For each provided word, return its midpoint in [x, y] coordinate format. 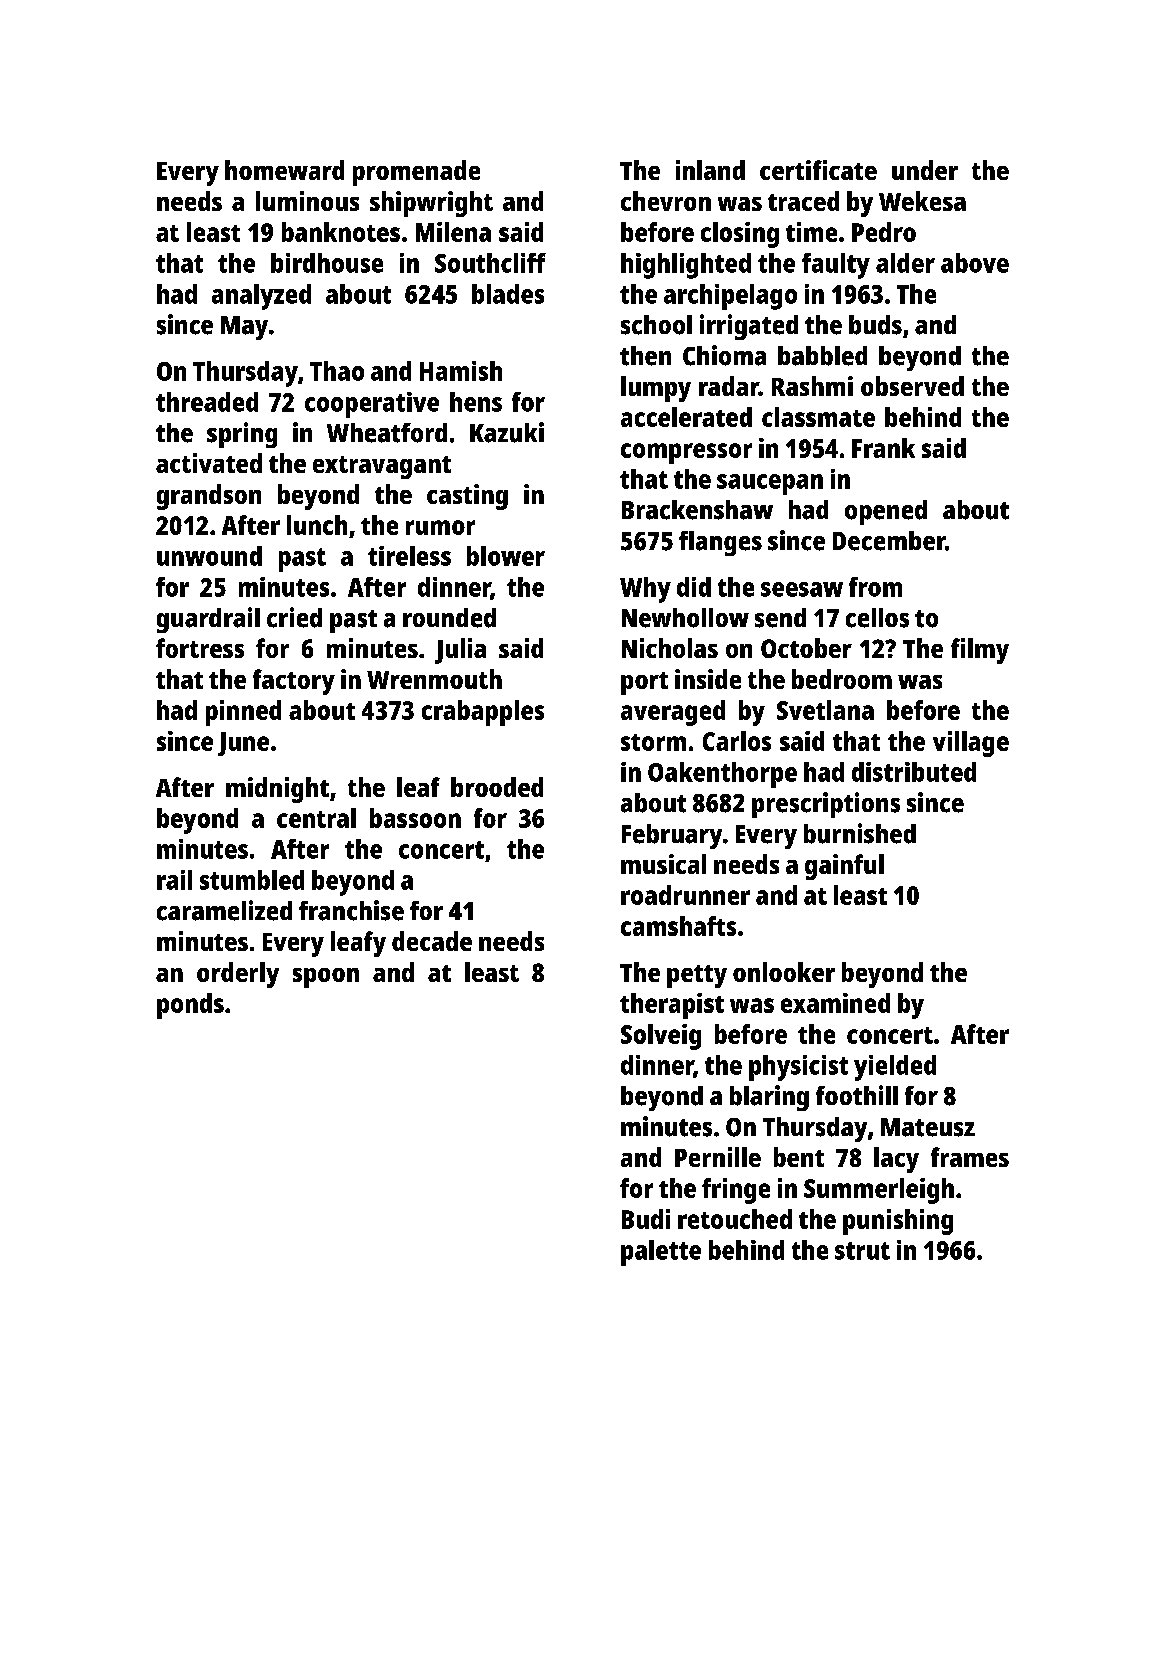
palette [661, 1253]
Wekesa [922, 201]
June [243, 744]
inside [708, 679]
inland [710, 170]
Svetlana [825, 710]
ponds [190, 1006]
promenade [416, 173]
